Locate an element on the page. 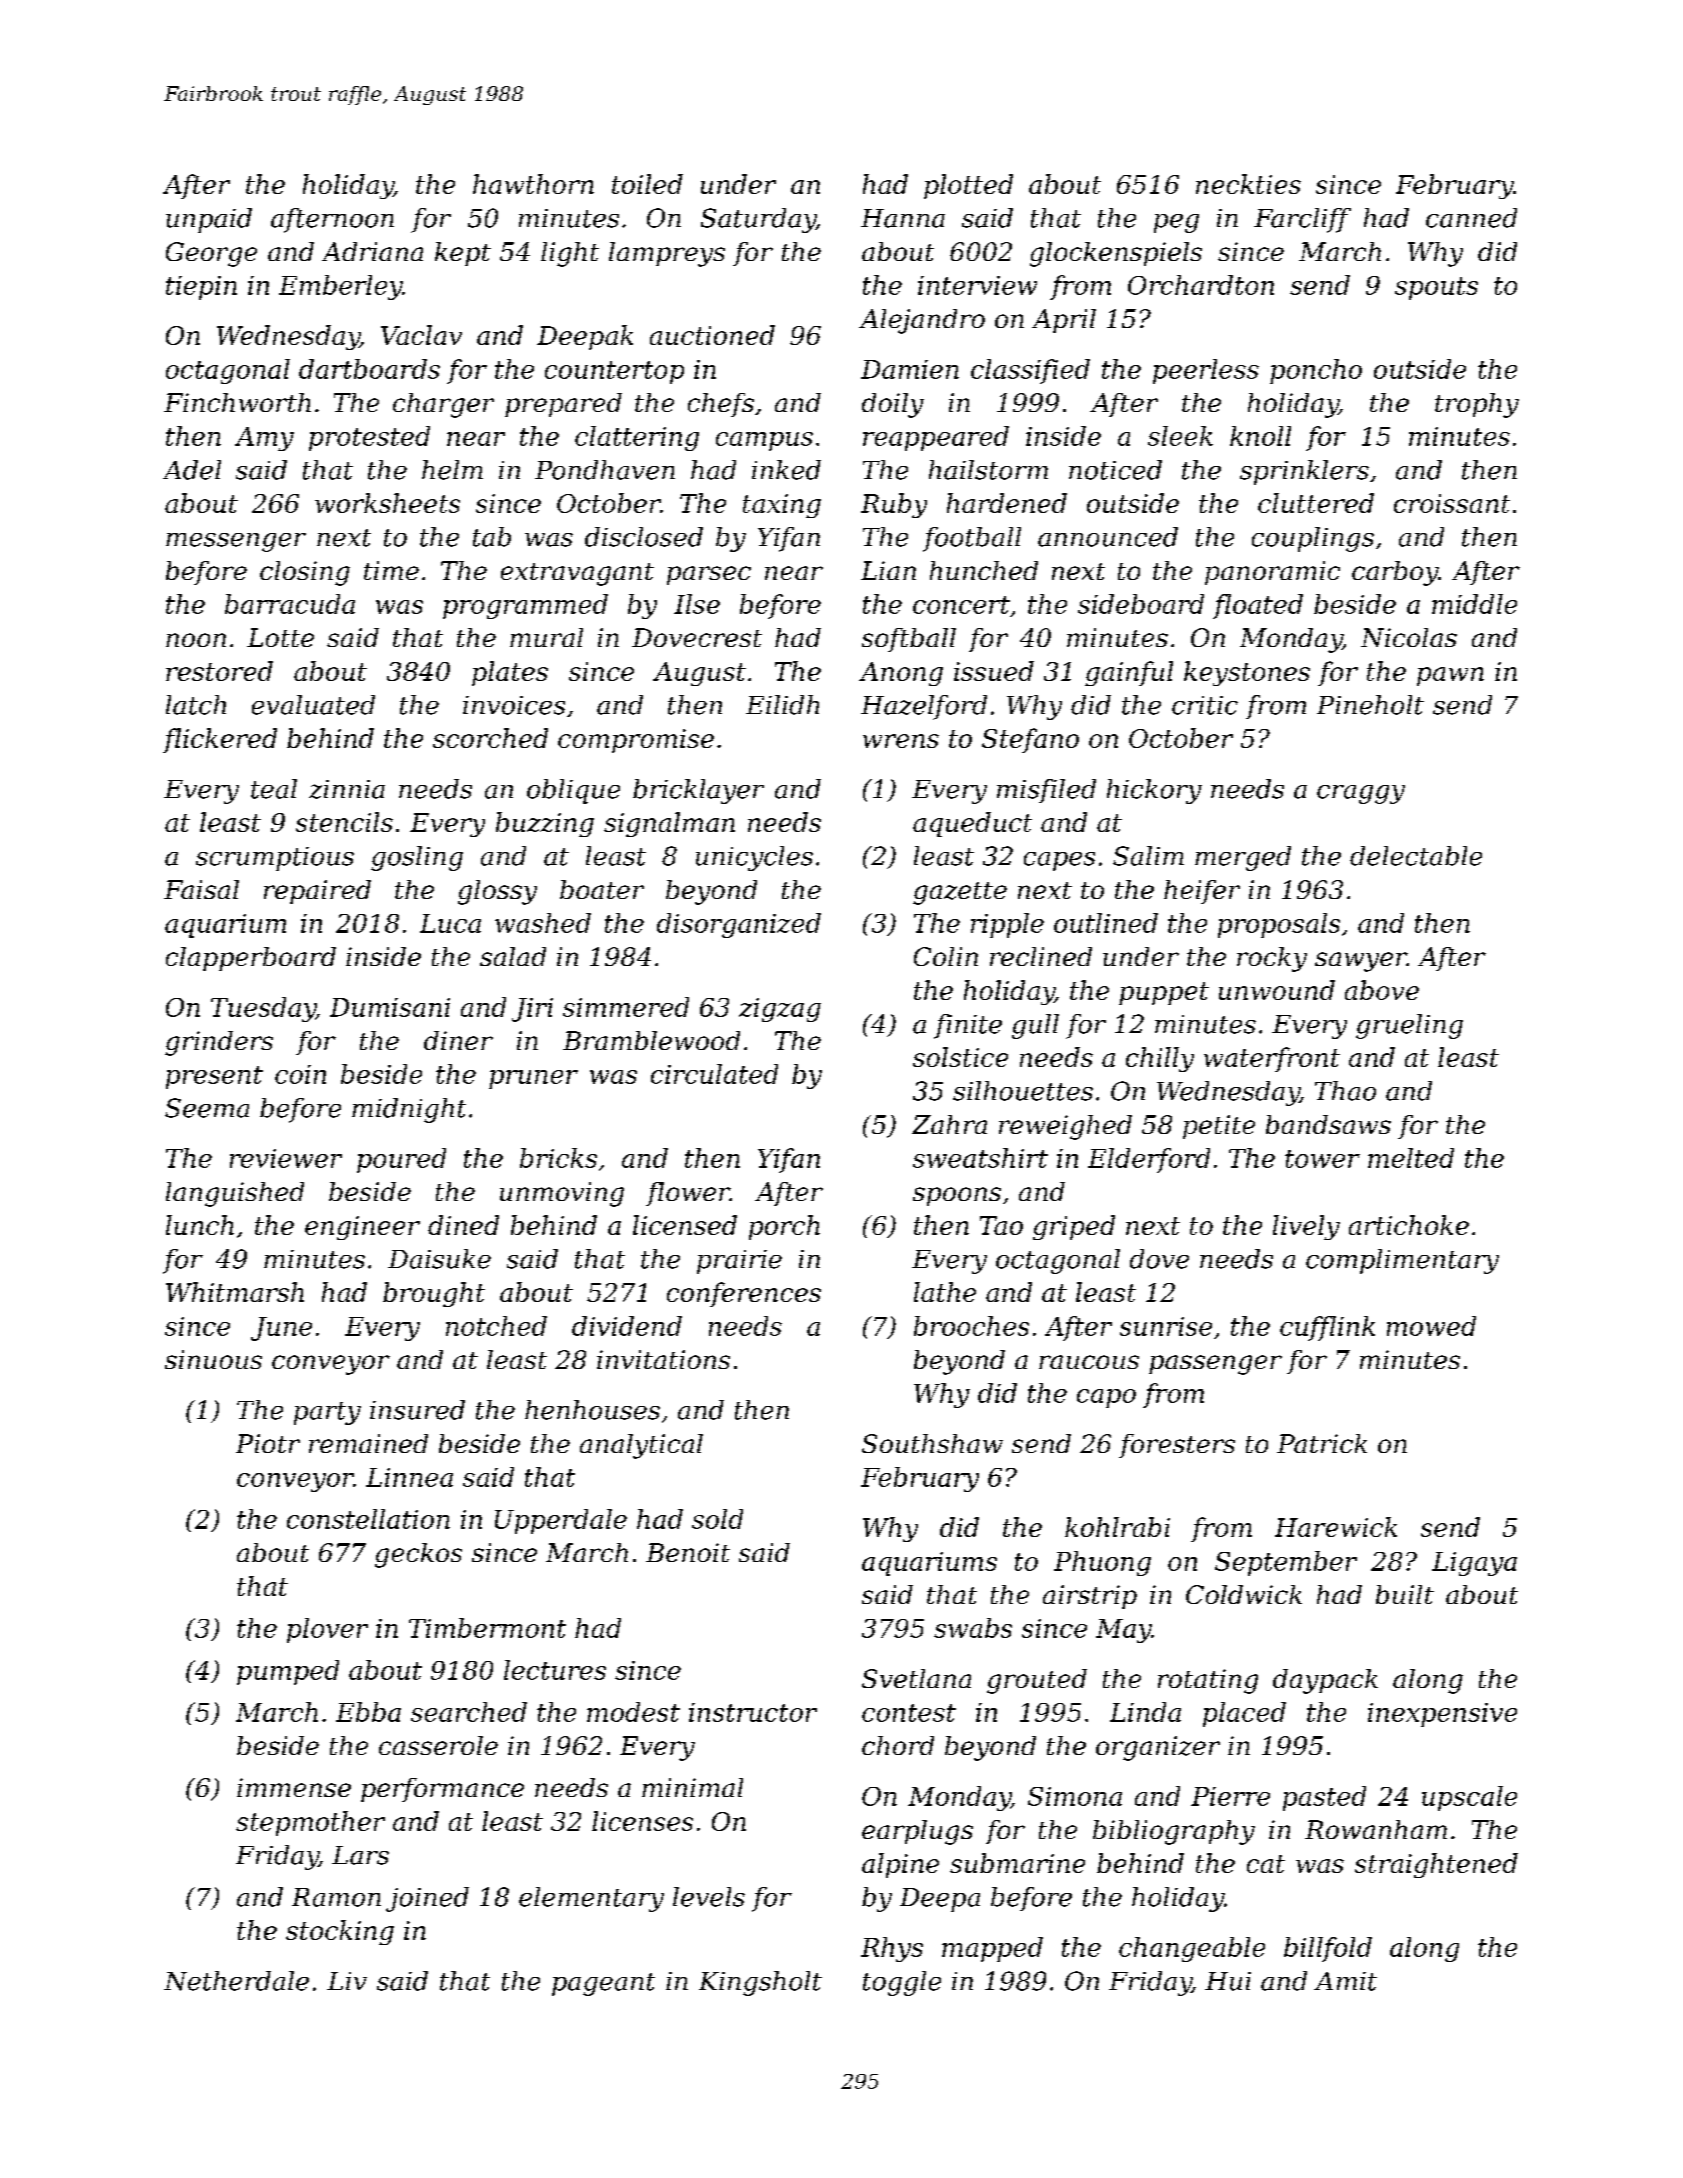 Image resolution: width=1683 pixels, height=2178 pixels. canned is located at coordinates (1471, 218).
